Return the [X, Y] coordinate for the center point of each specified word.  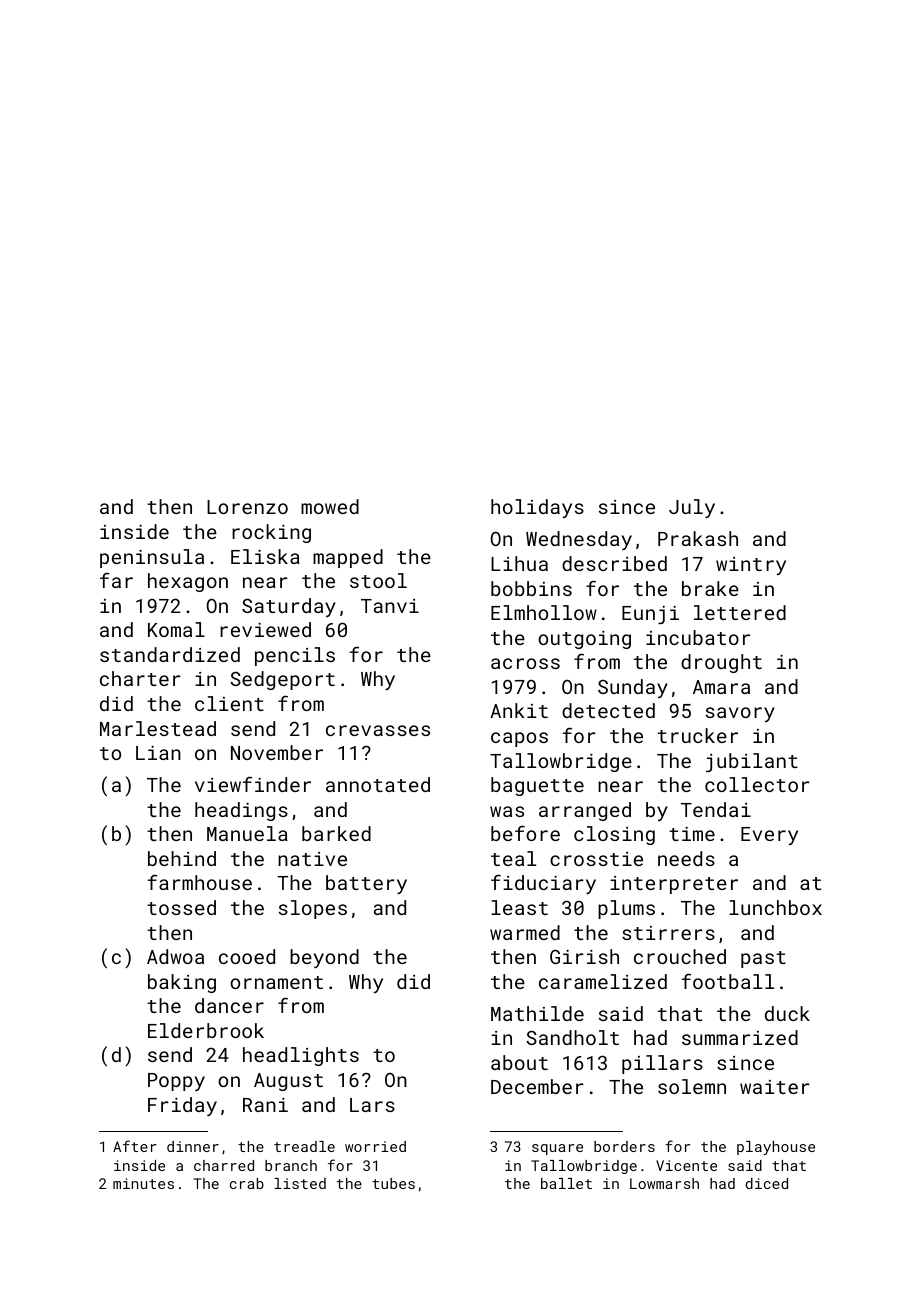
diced [767, 1183]
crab [247, 1183]
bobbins [531, 588]
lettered [740, 612]
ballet [566, 1183]
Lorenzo [247, 507]
